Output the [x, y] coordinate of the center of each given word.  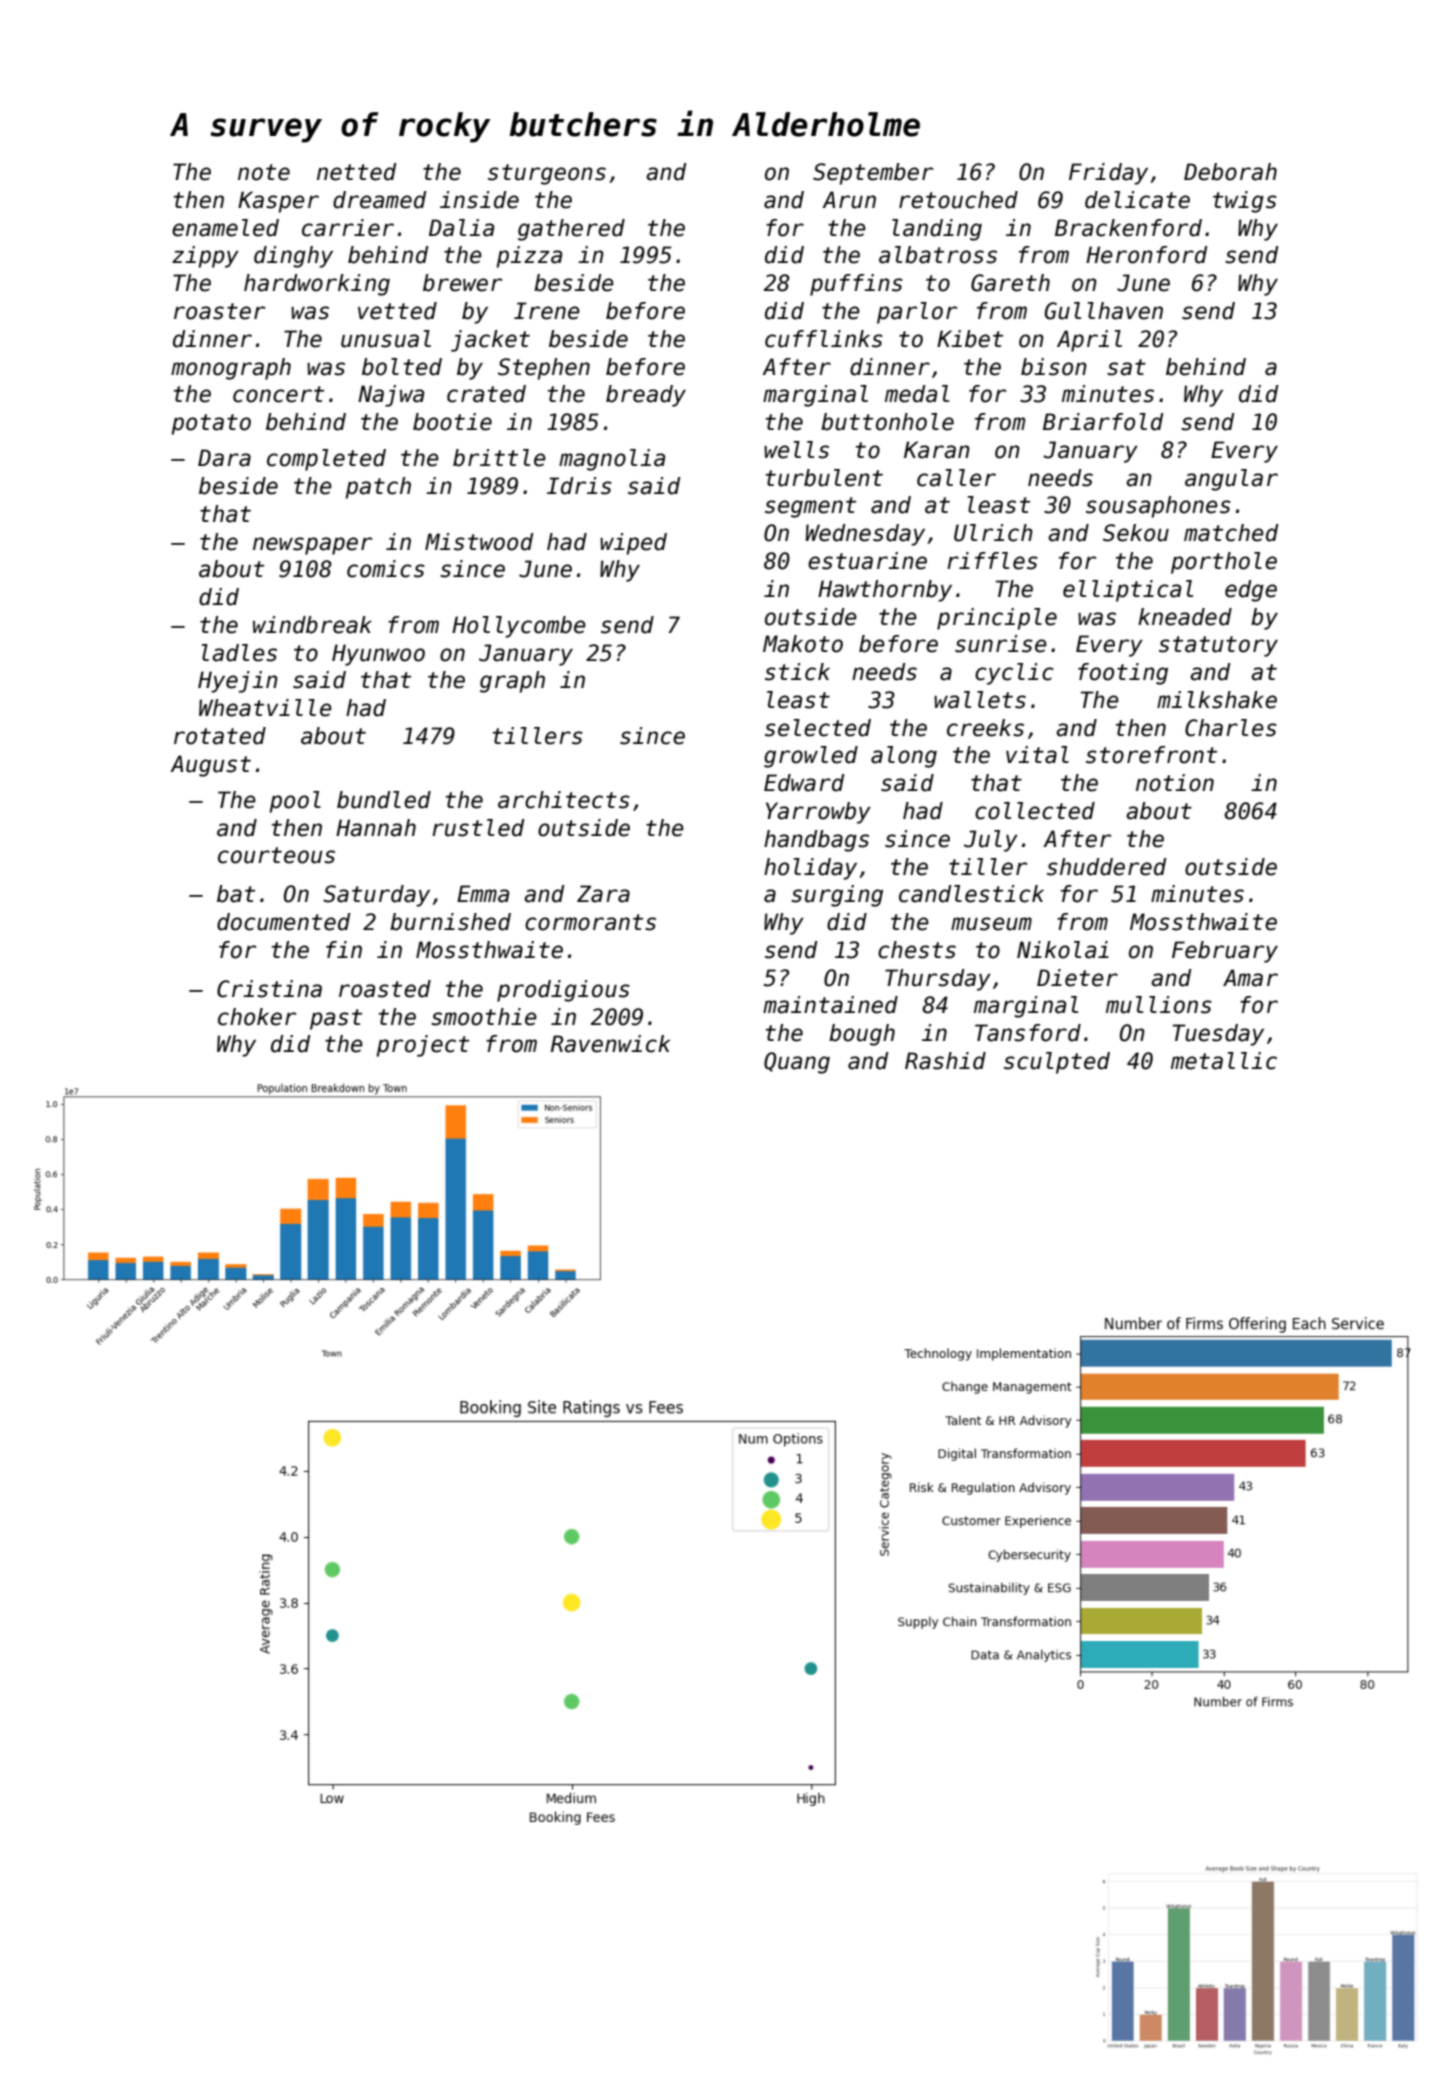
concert [278, 394]
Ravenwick [610, 1044]
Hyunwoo [378, 655]
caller [956, 478]
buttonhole [887, 422]
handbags [816, 841]
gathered [571, 230]
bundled [384, 800]
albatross [938, 255]
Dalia [461, 228]
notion [1175, 783]
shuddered [1107, 867]
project [422, 1046]
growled [811, 757]
